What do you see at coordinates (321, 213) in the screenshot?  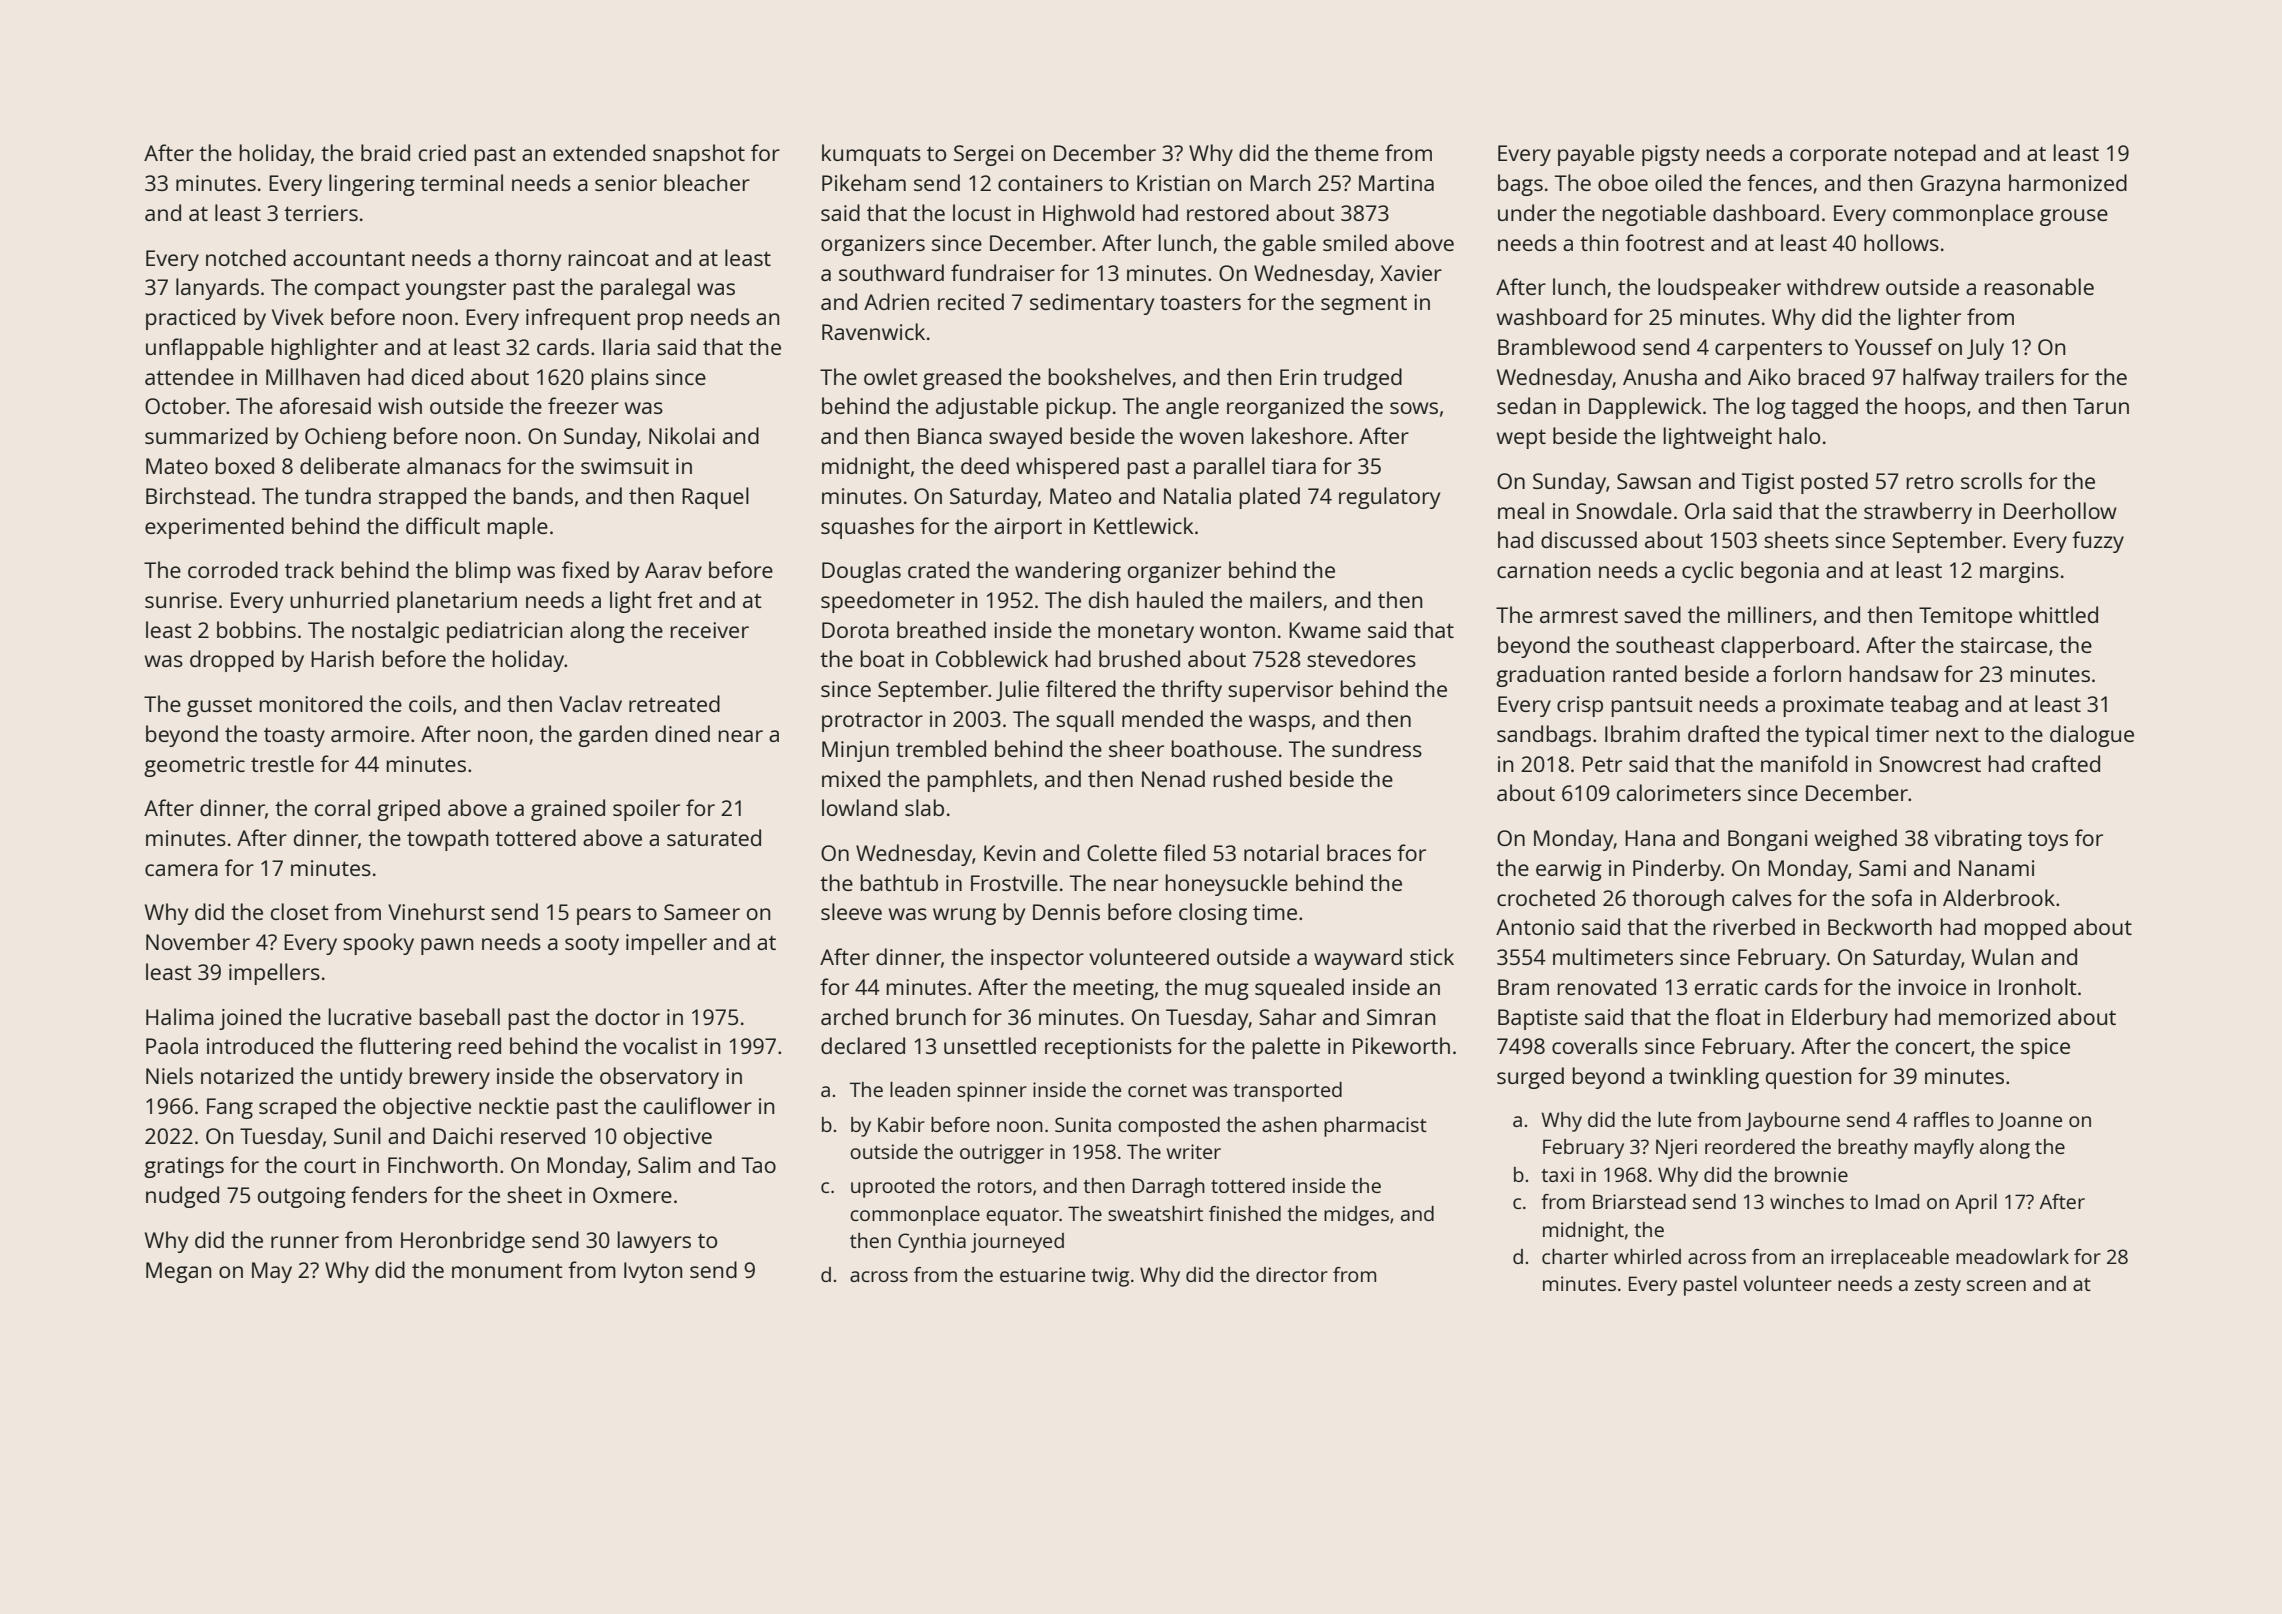 I see `terriers` at bounding box center [321, 213].
